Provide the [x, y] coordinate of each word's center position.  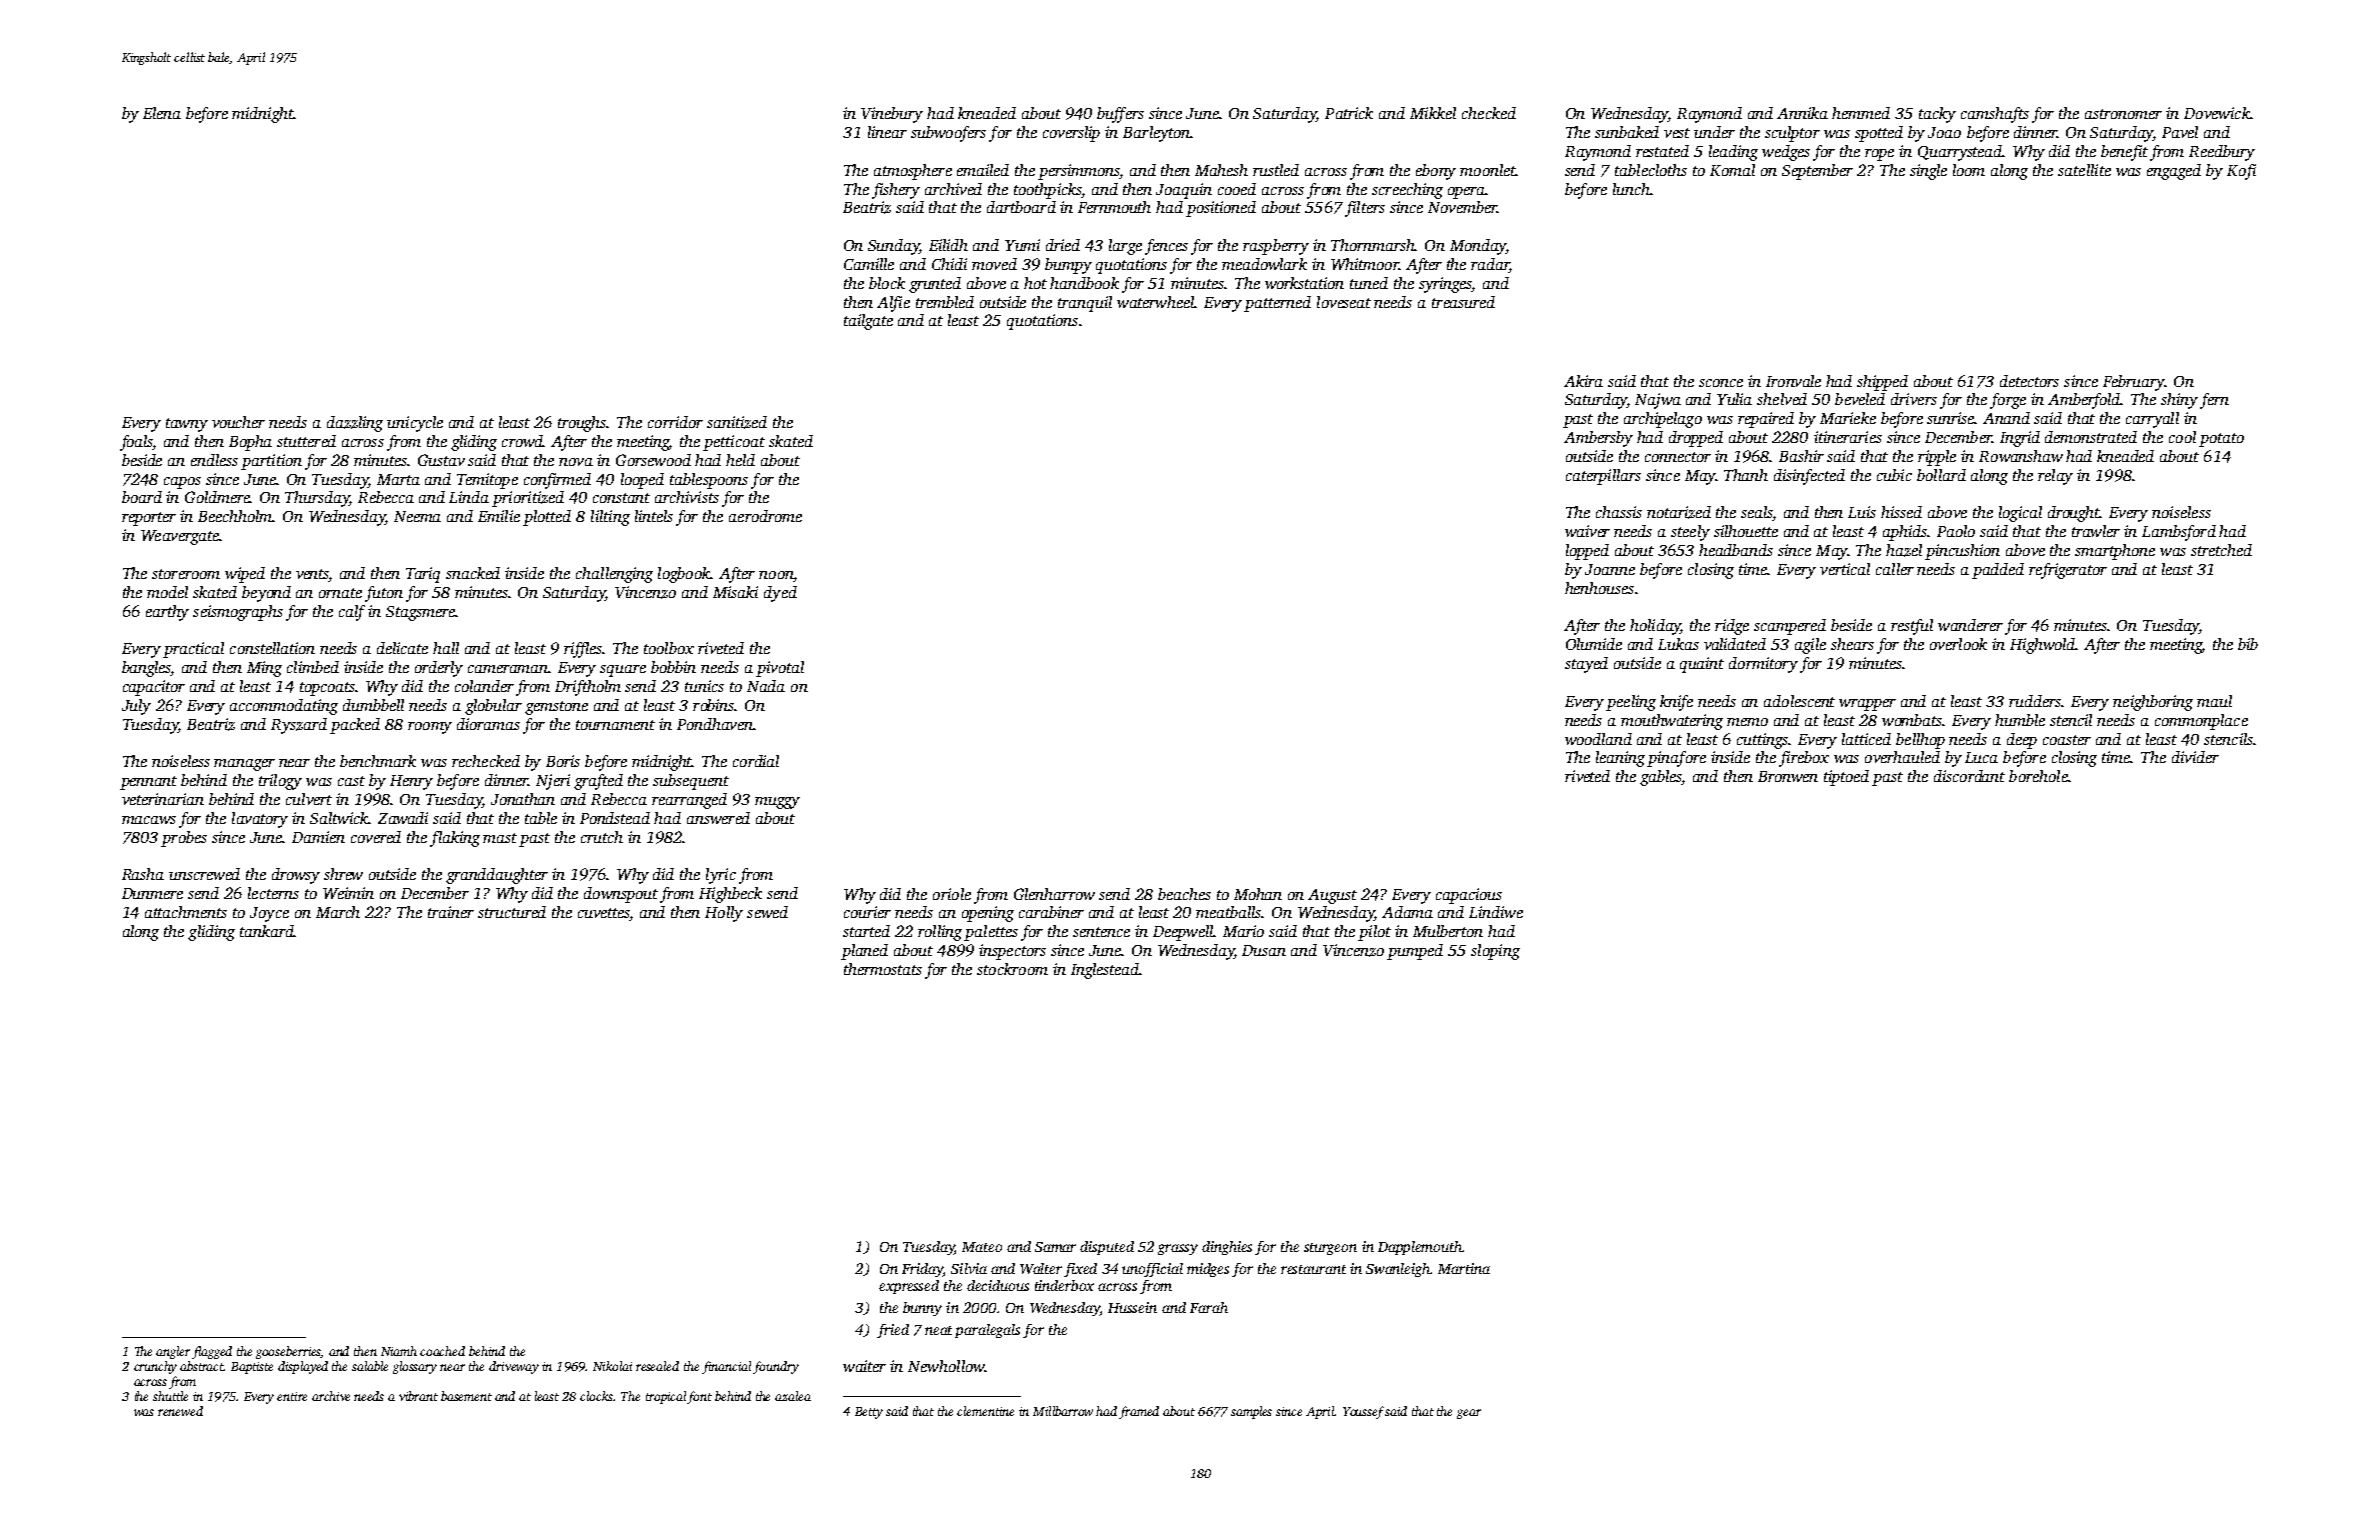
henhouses [1599, 588]
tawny [187, 425]
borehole [2038, 776]
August [1332, 896]
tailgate [868, 322]
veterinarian [163, 799]
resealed [657, 1366]
